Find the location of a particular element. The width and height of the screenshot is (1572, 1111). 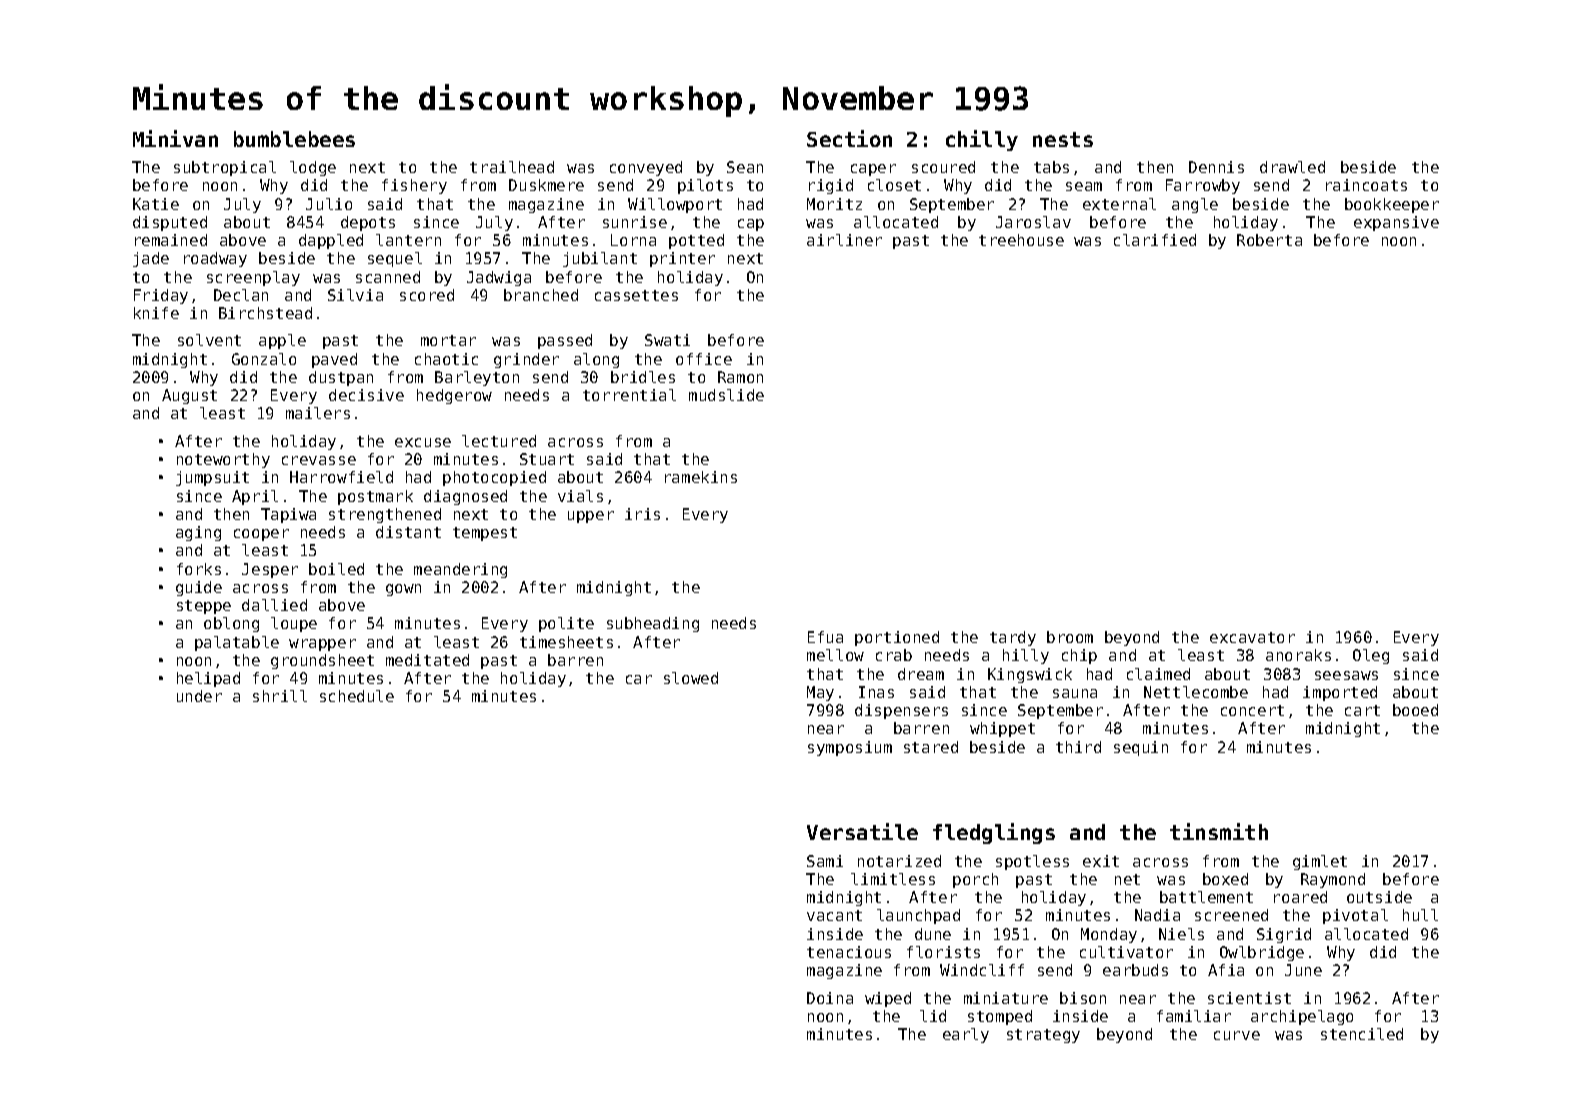

Dennis is located at coordinates (1216, 167).
